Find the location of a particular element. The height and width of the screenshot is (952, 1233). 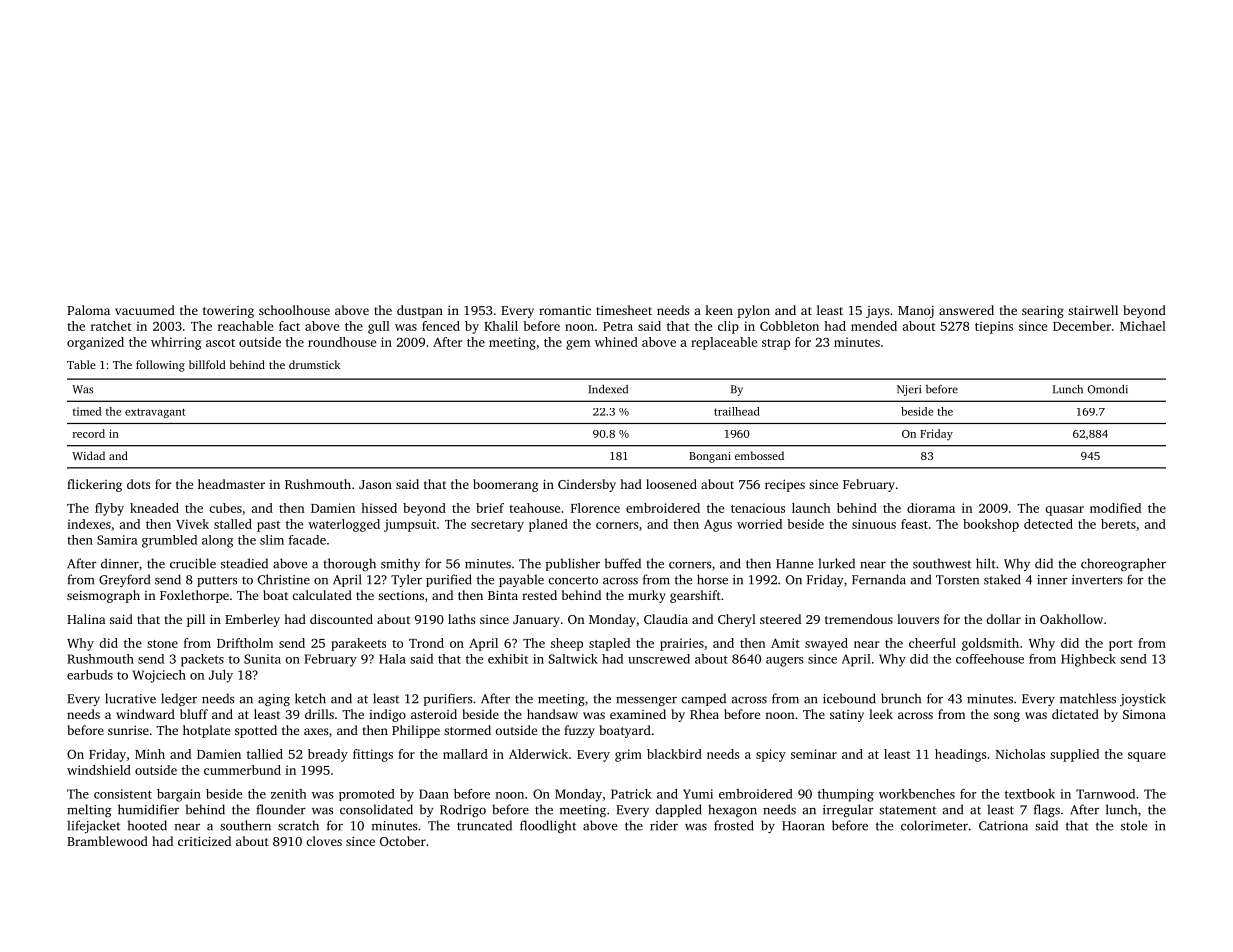

drumstick is located at coordinates (314, 364).
